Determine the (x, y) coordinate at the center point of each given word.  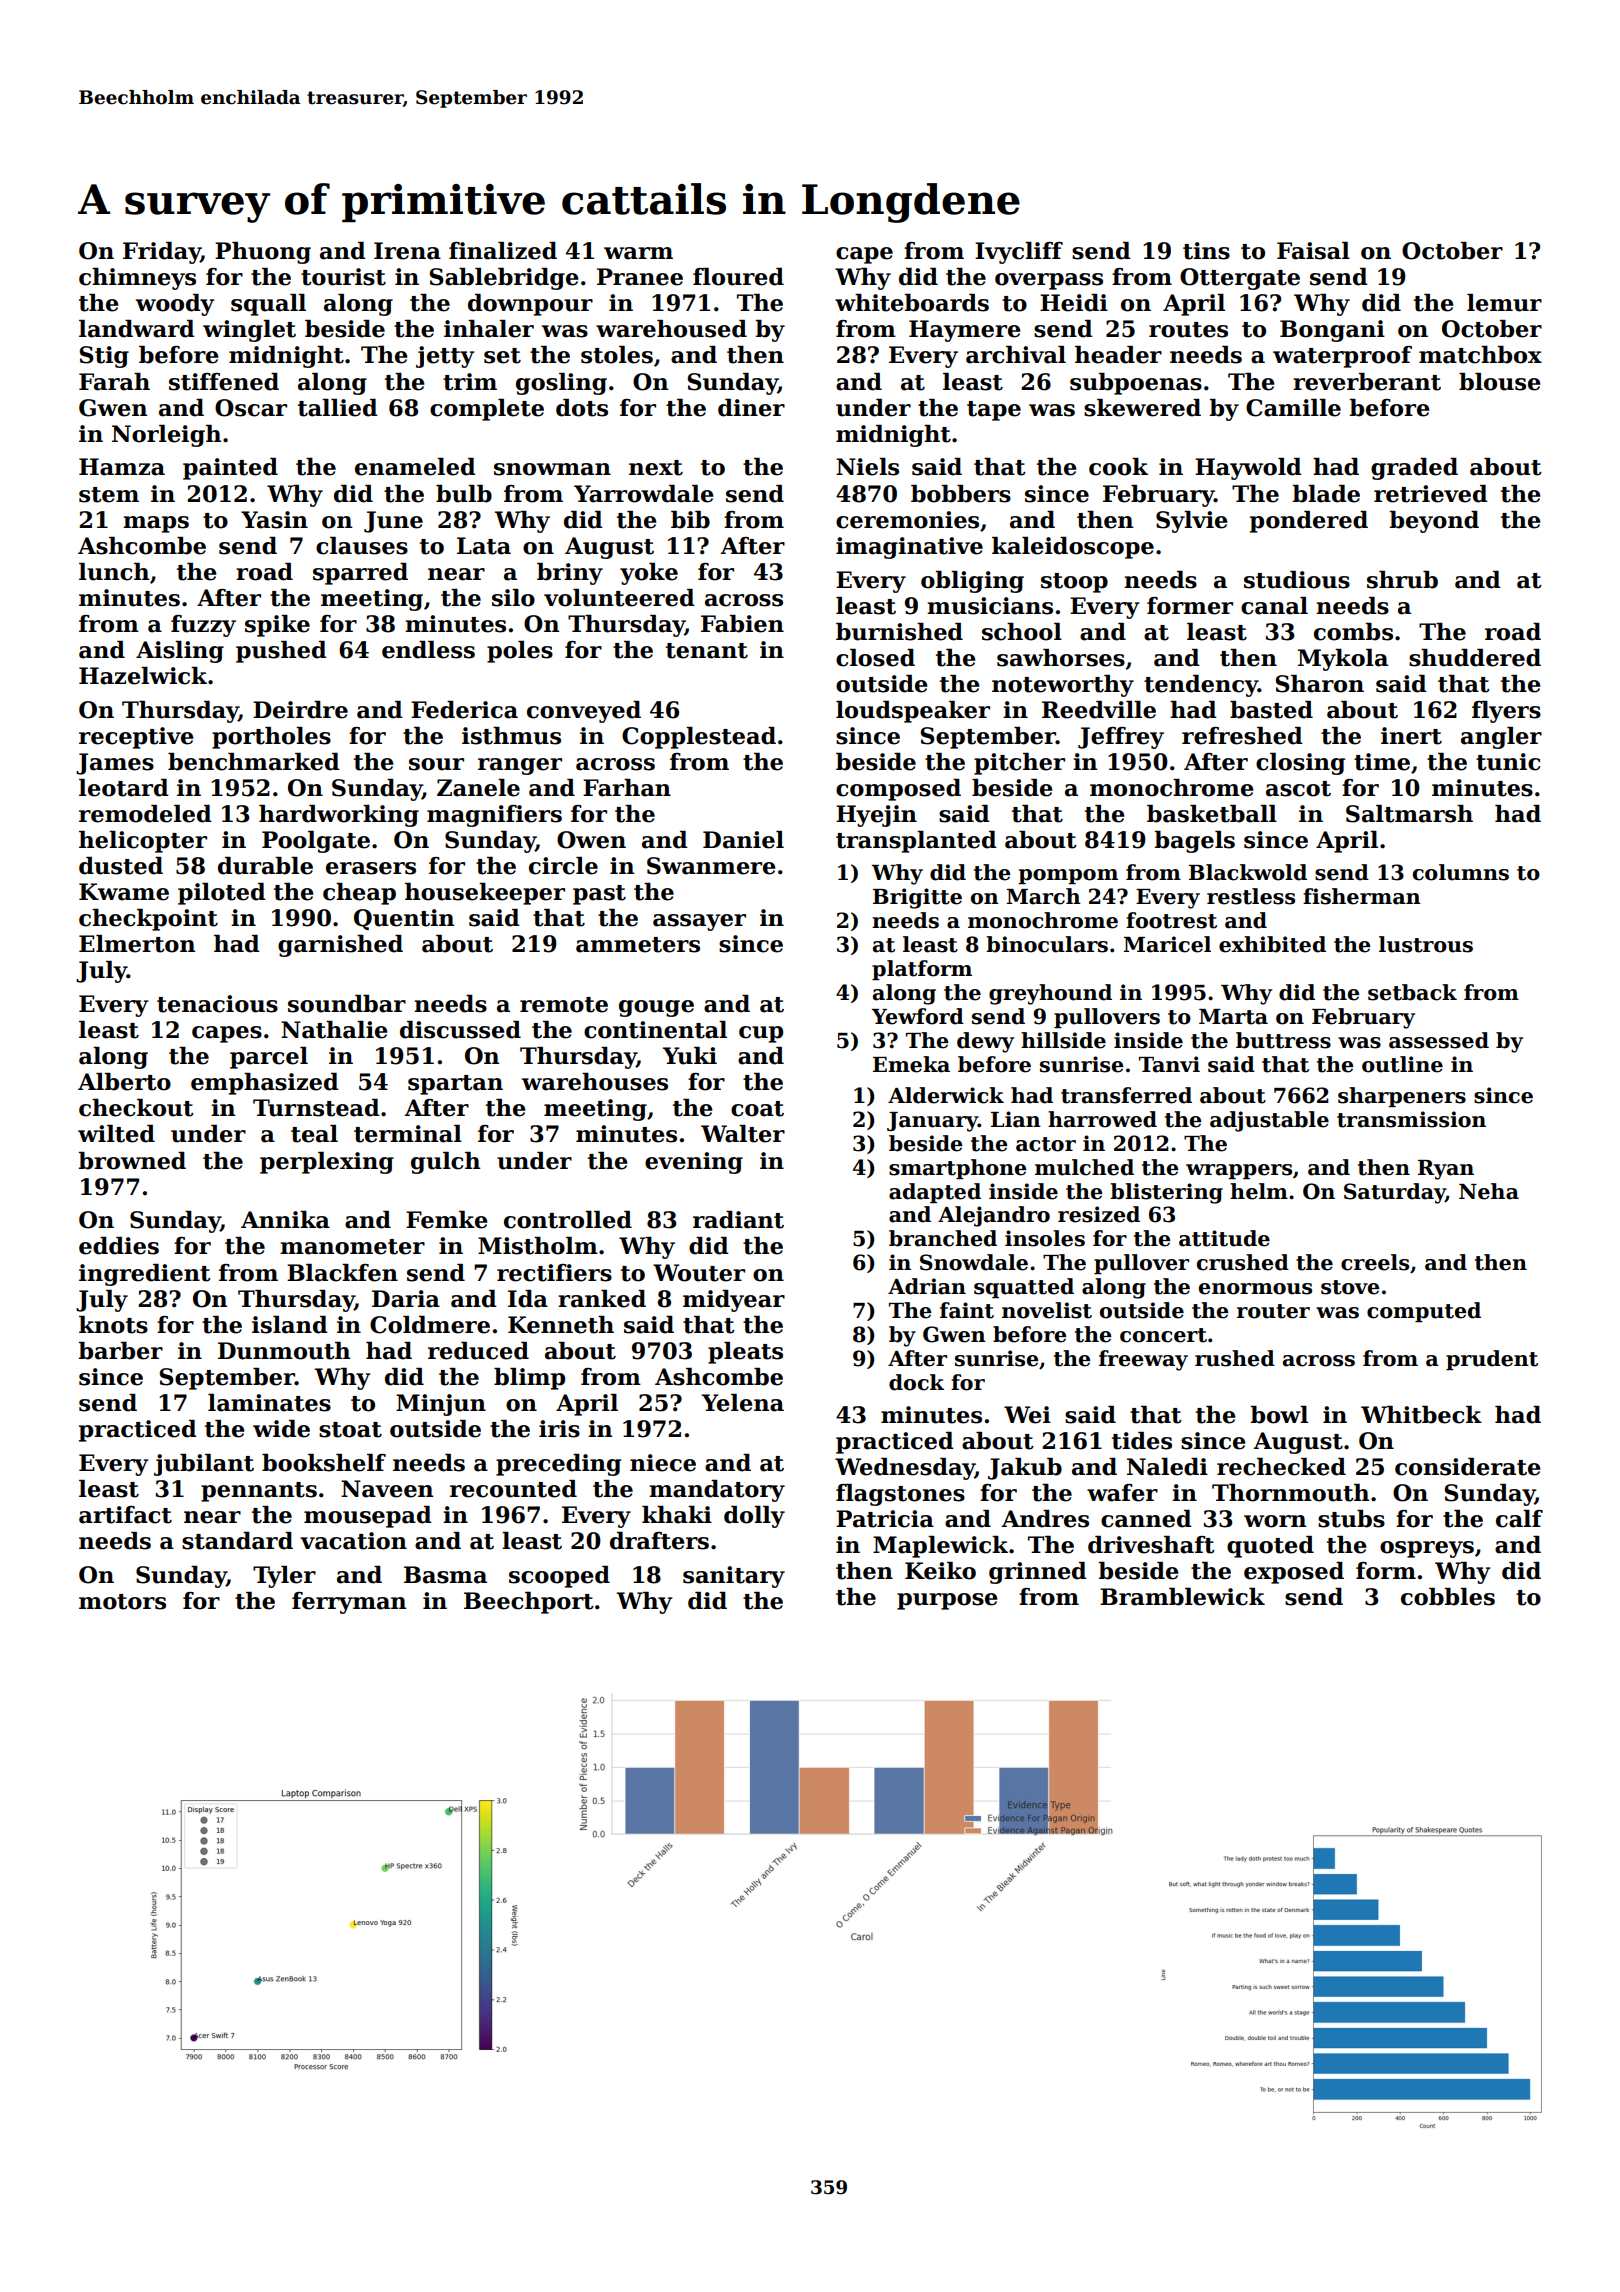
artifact (125, 1515)
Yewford (917, 1016)
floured (738, 277)
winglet (249, 331)
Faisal (1313, 251)
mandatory (717, 1491)
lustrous (1426, 944)
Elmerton (137, 944)
